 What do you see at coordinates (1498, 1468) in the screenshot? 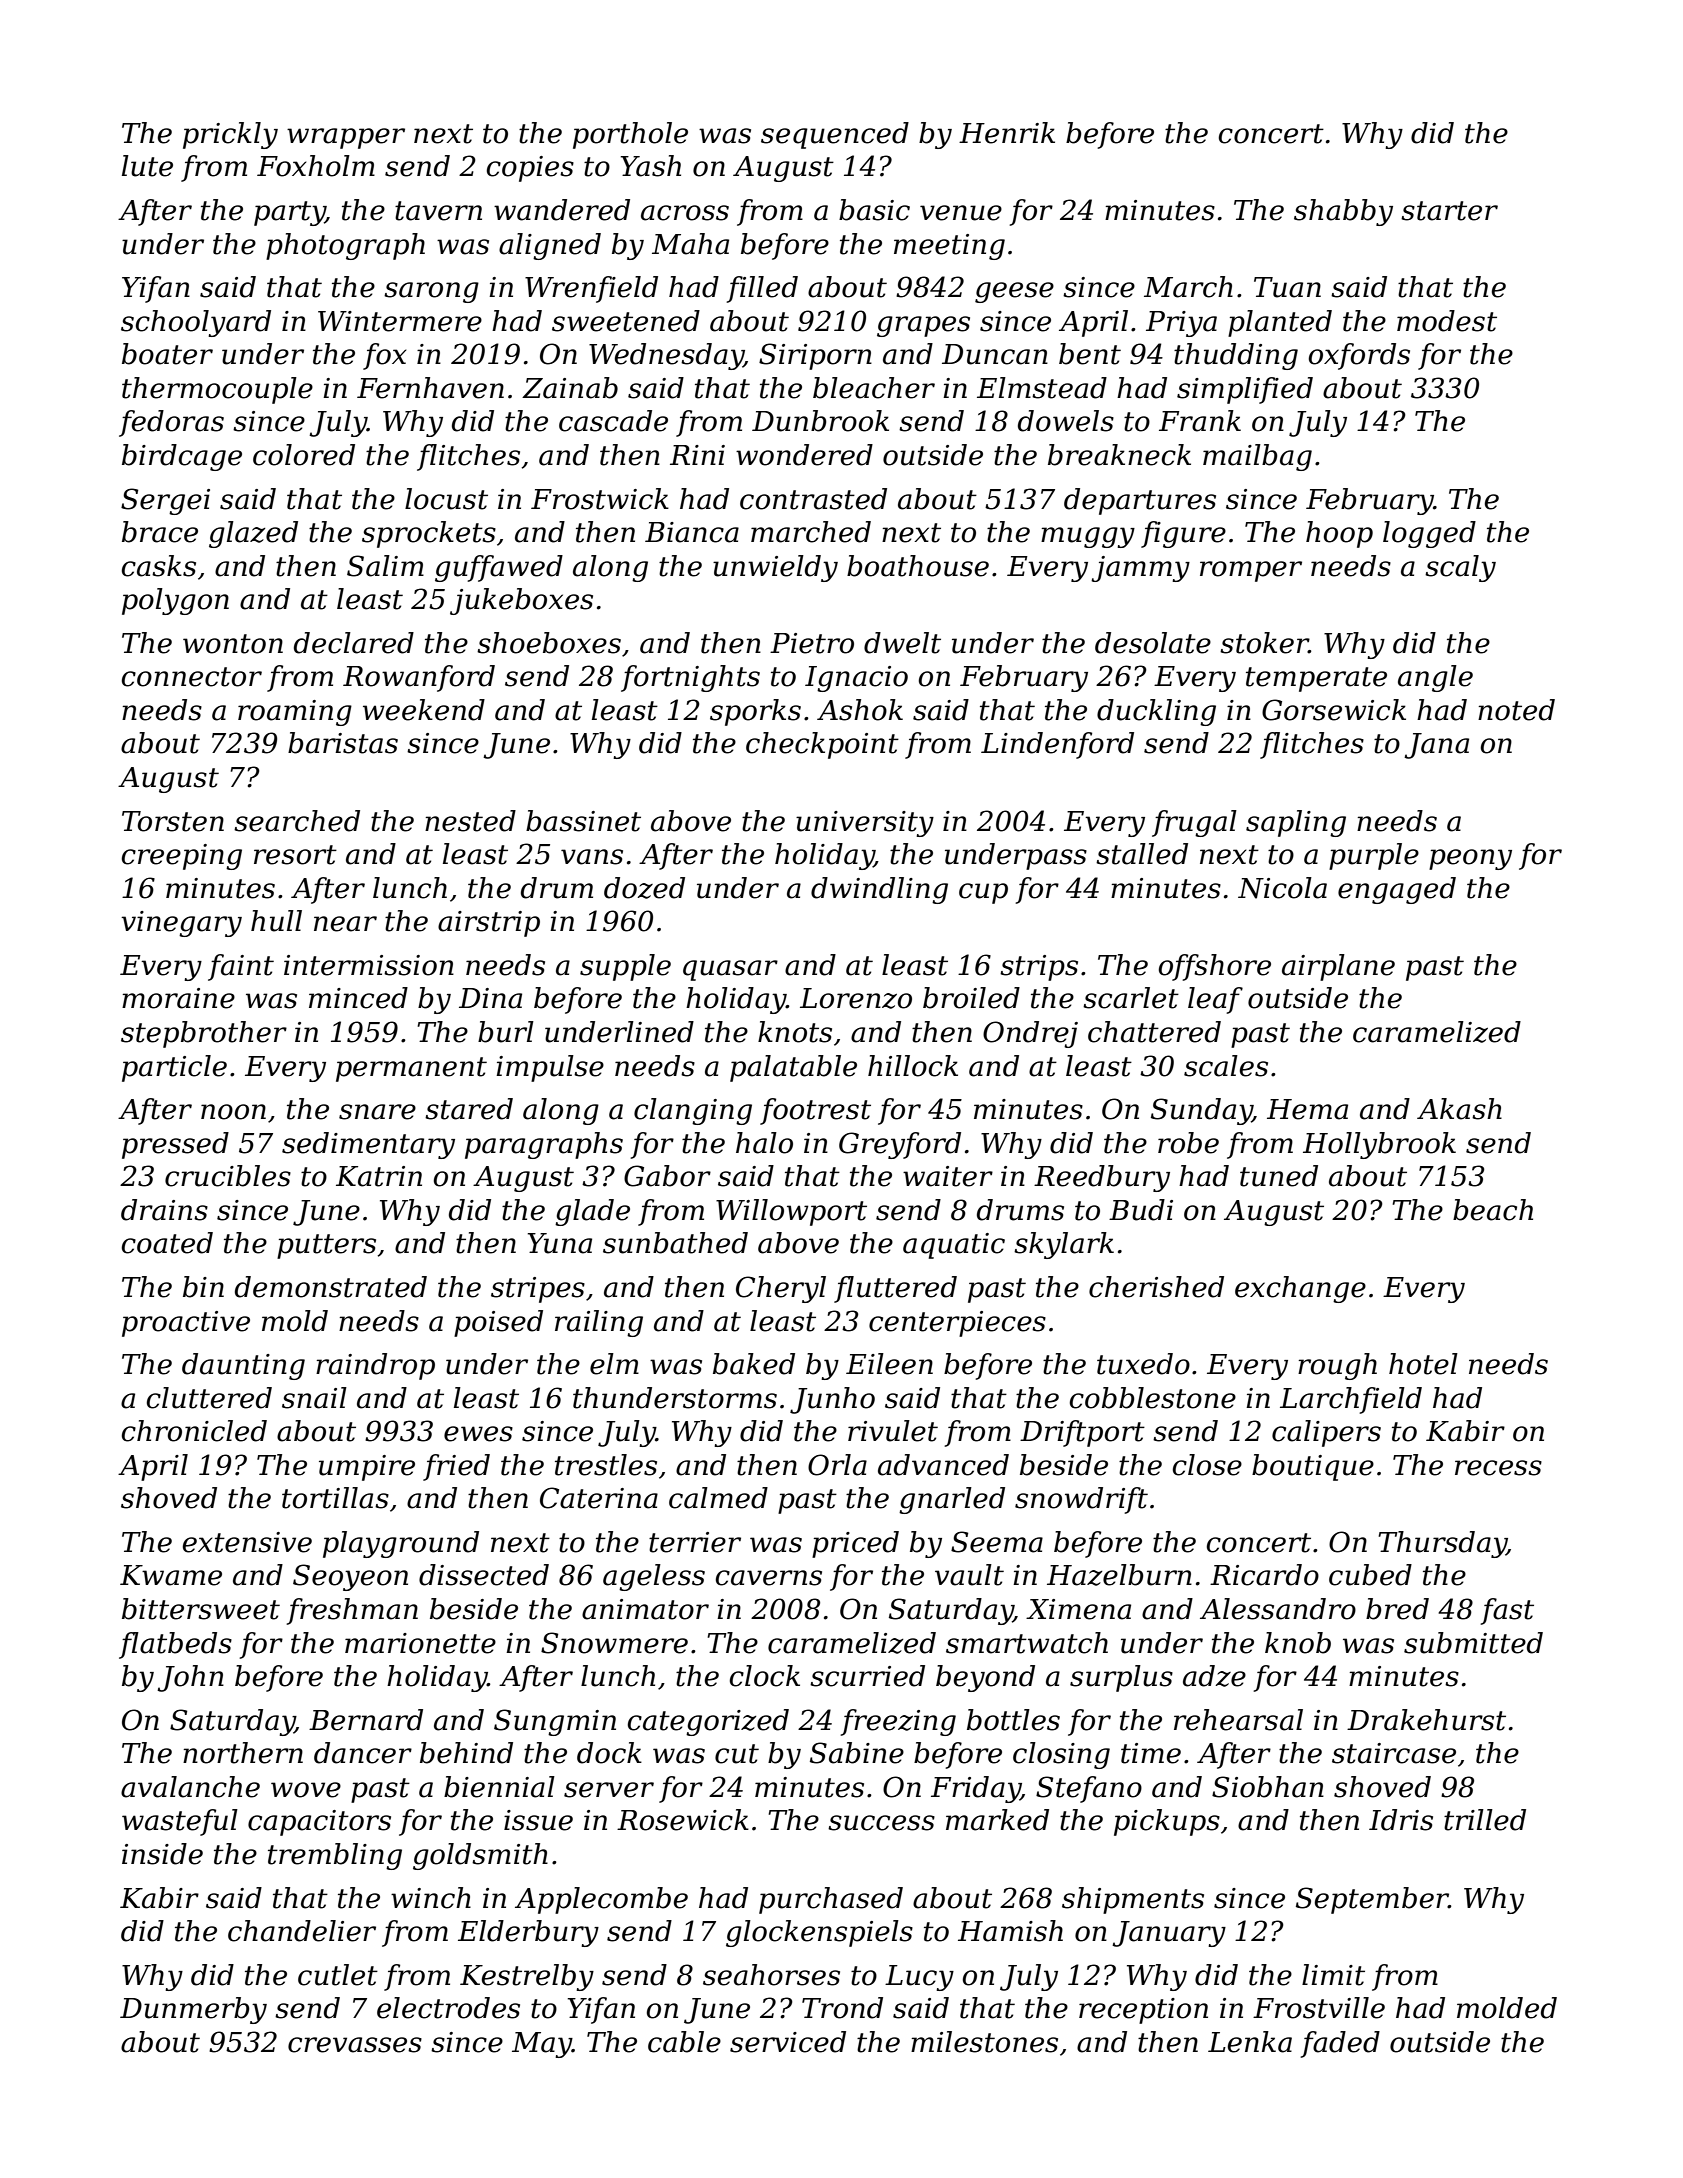
I see `recess` at bounding box center [1498, 1468].
